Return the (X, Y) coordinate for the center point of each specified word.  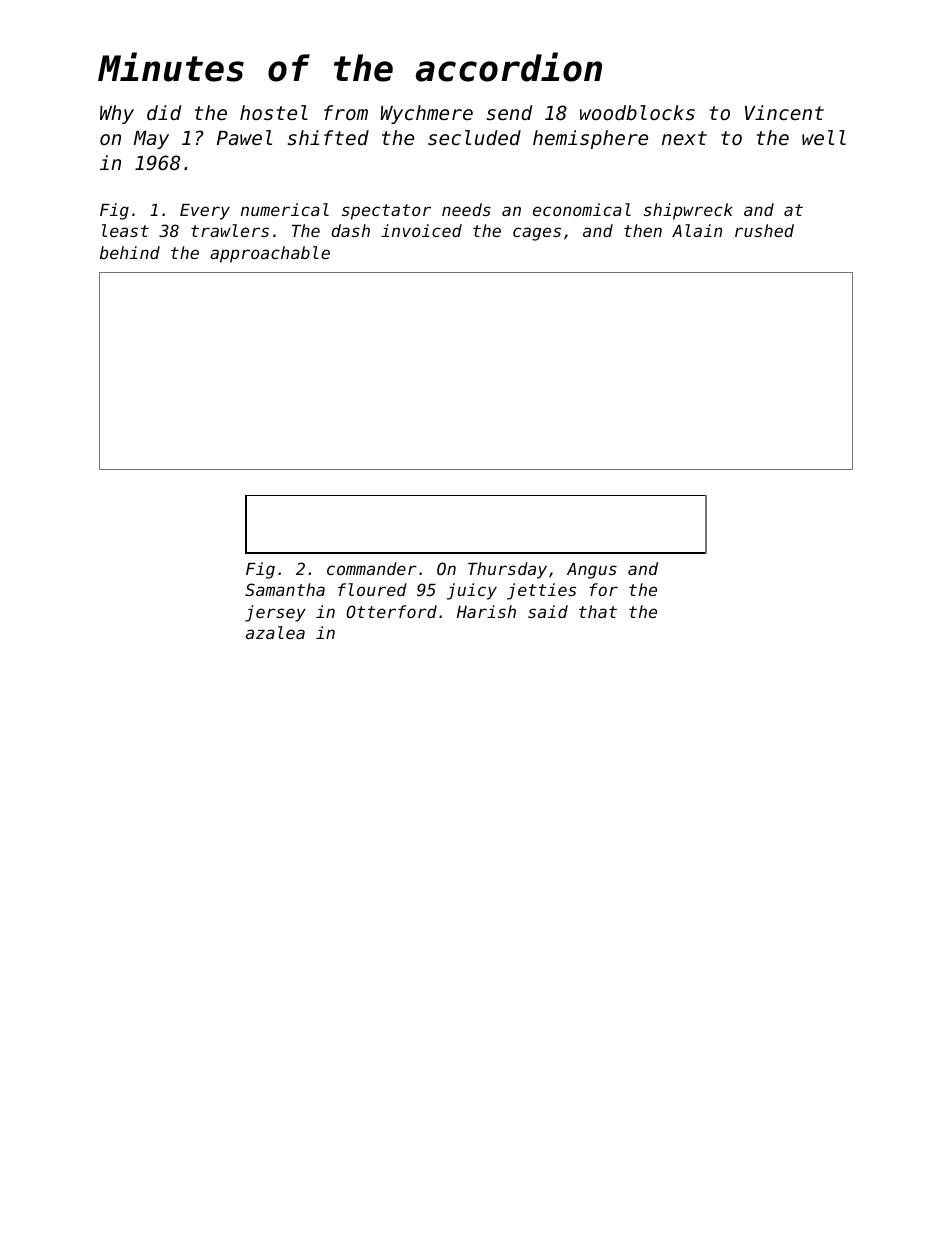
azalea (275, 632)
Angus (592, 571)
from (346, 112)
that (598, 611)
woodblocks (637, 112)
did (164, 112)
